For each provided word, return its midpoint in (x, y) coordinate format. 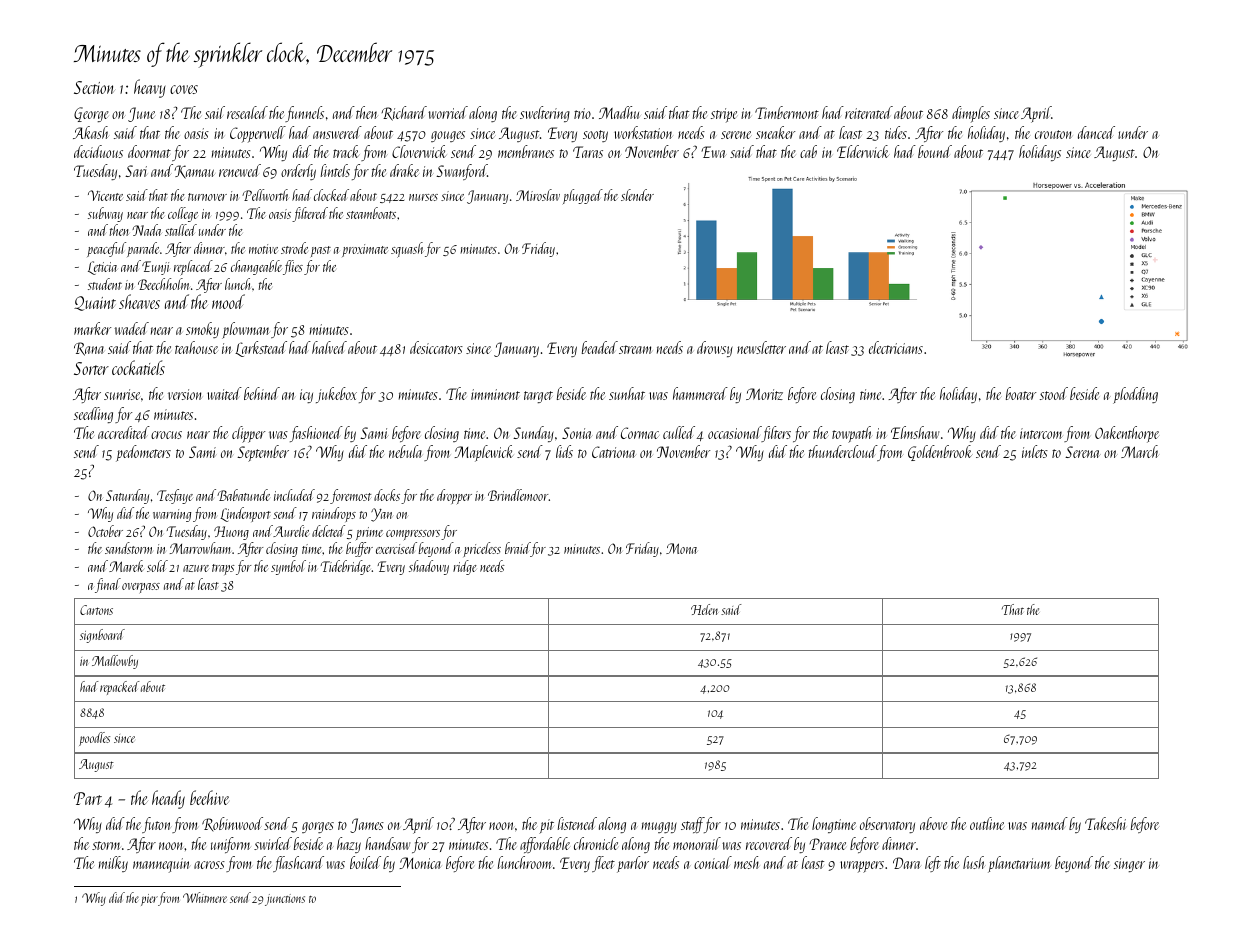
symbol (288, 567)
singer (1129, 865)
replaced (193, 267)
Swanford (461, 172)
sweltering (545, 114)
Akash (91, 132)
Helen (704, 609)
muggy (659, 827)
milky (113, 864)
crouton (1053, 134)
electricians (896, 347)
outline (987, 823)
